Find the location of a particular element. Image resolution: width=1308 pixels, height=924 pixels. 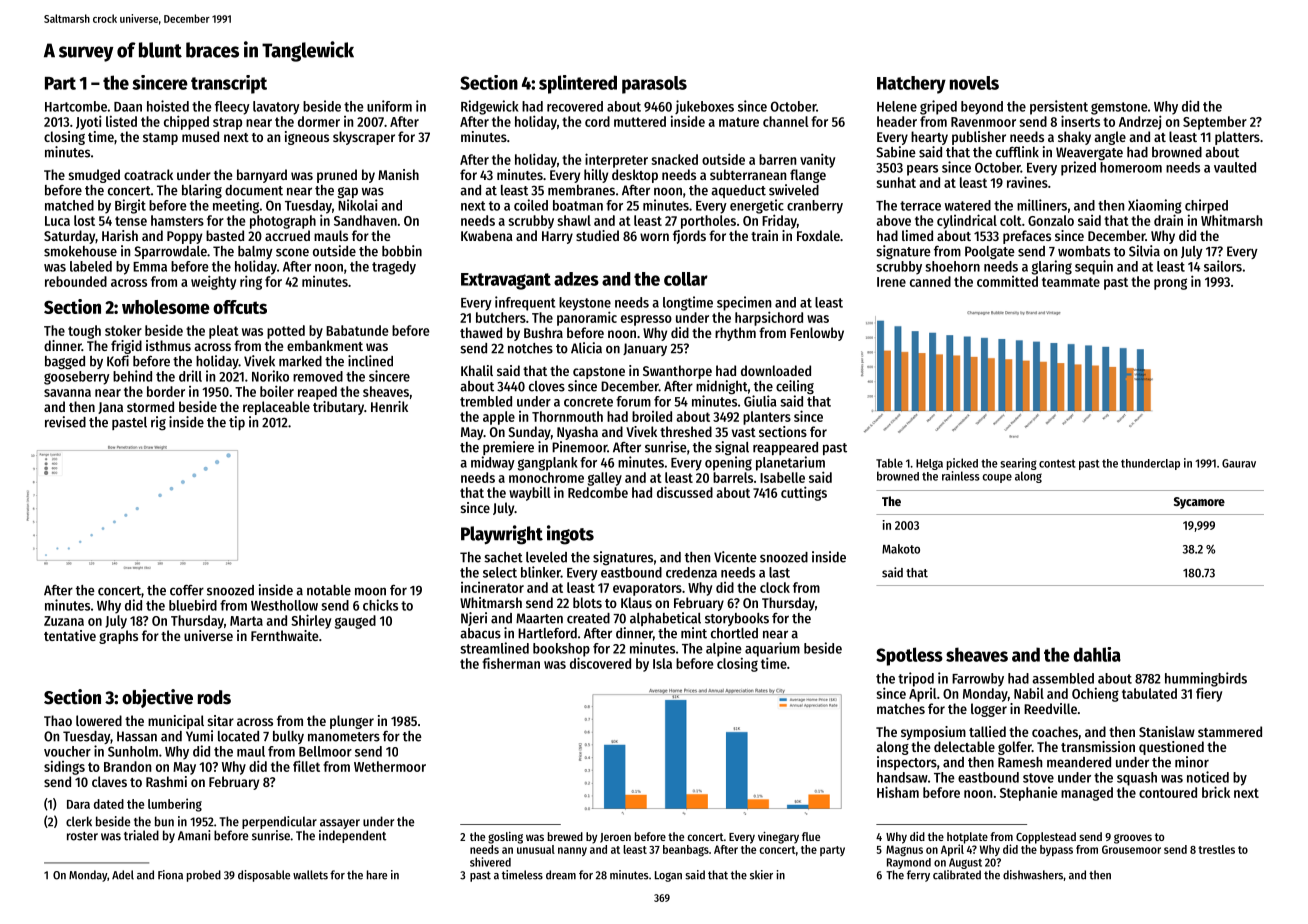

downloaded is located at coordinates (776, 370).
